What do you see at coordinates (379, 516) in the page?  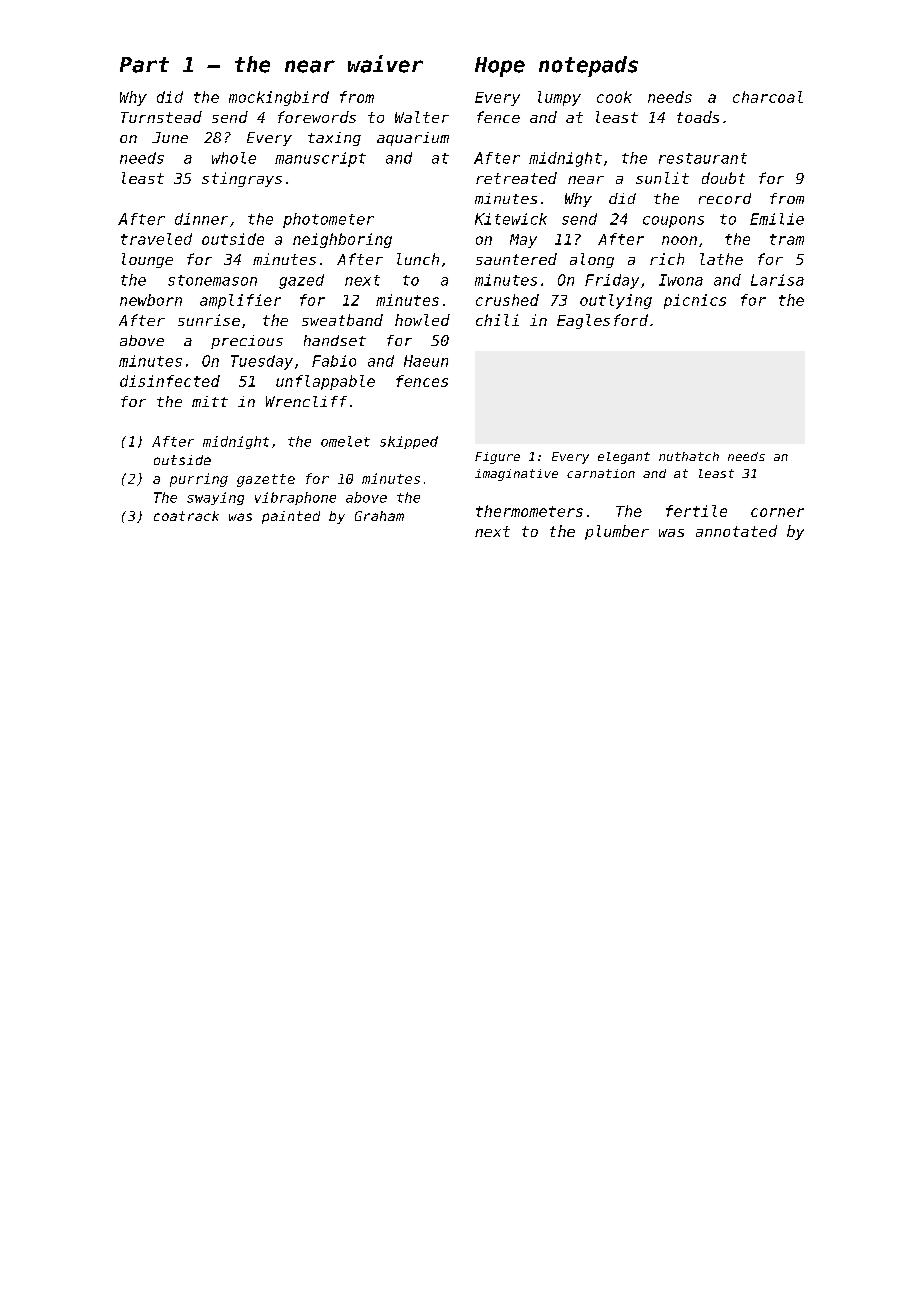 I see `Graham` at bounding box center [379, 516].
